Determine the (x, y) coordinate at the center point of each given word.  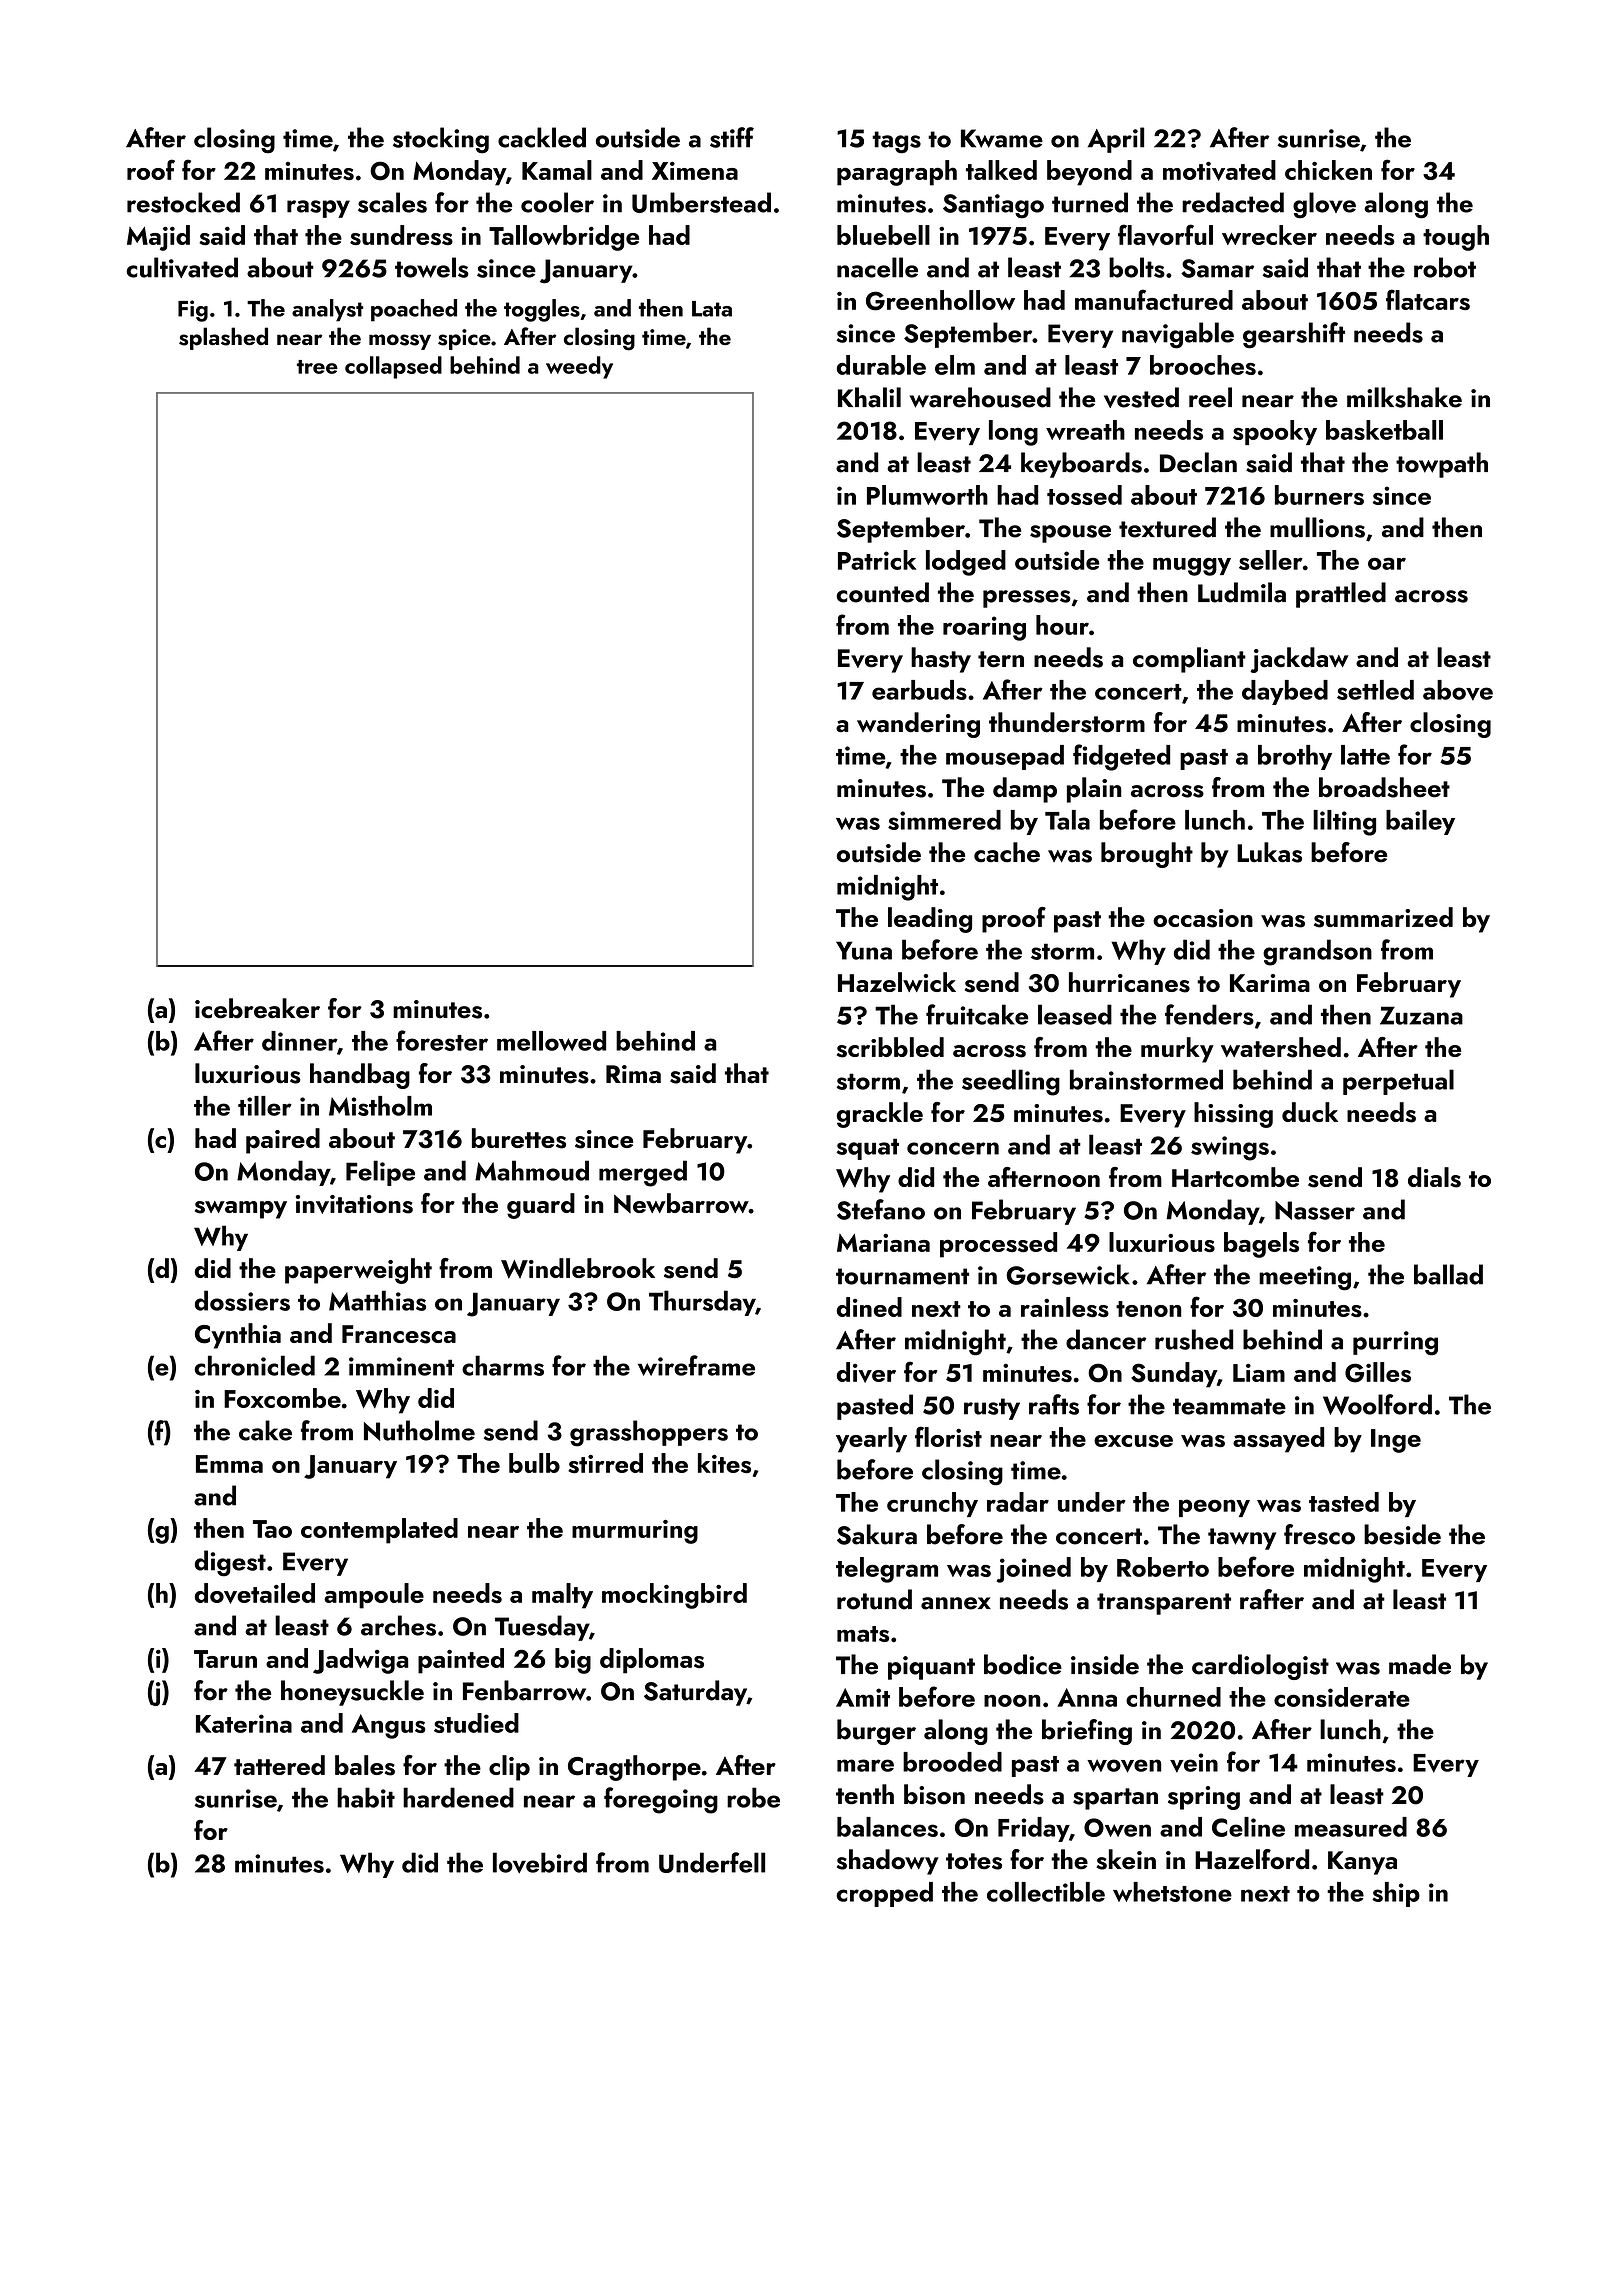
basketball (1384, 430)
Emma (229, 1464)
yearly (871, 1440)
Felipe (380, 1173)
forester (442, 1040)
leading (930, 920)
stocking (441, 140)
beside (1402, 1534)
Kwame (1002, 138)
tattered (279, 1765)
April (1116, 140)
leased (1075, 1014)
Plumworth (927, 495)
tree (317, 367)
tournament (902, 1276)
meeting (1305, 1278)
